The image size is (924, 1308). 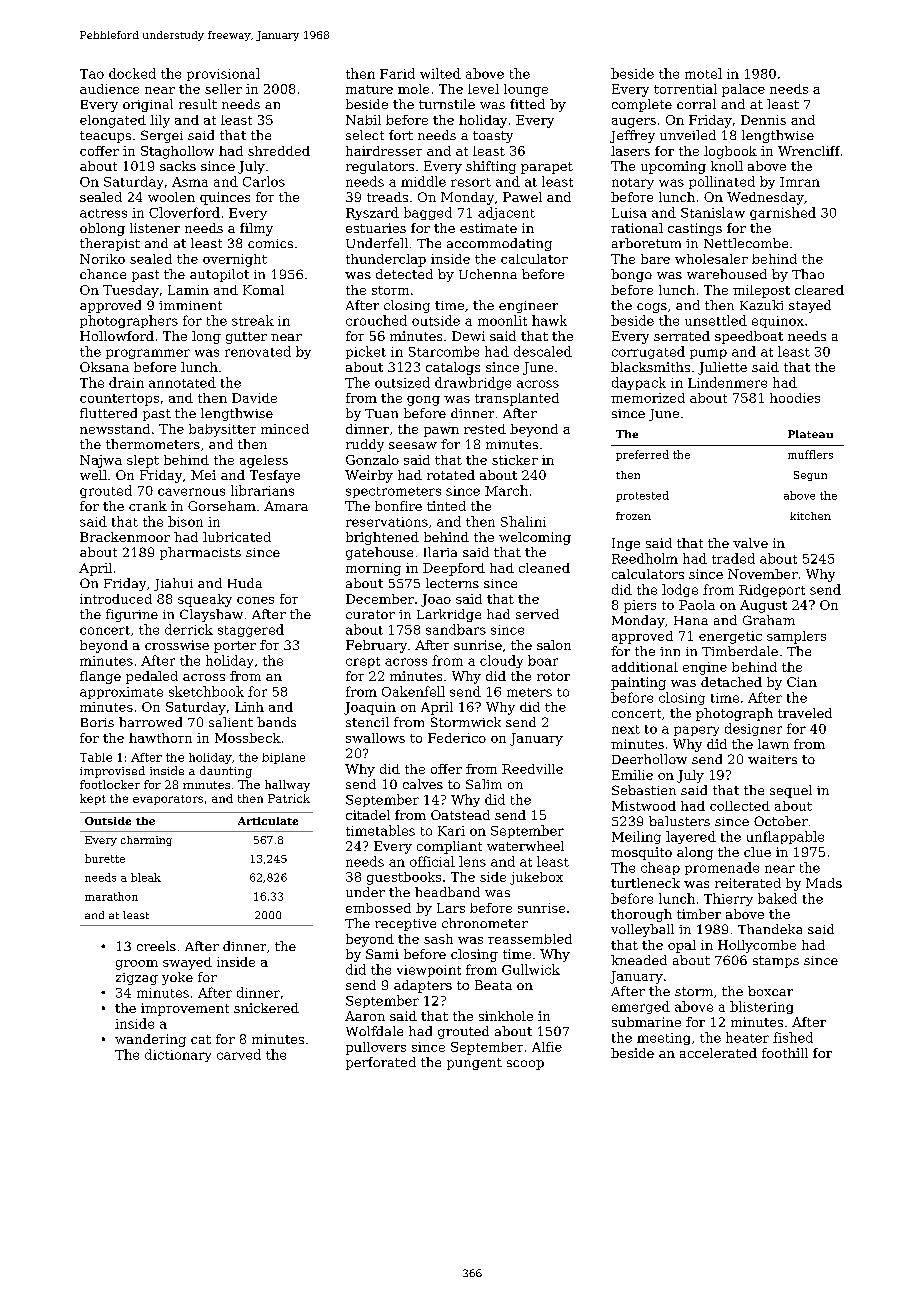 What do you see at coordinates (413, 691) in the screenshot?
I see `Oakenfell` at bounding box center [413, 691].
